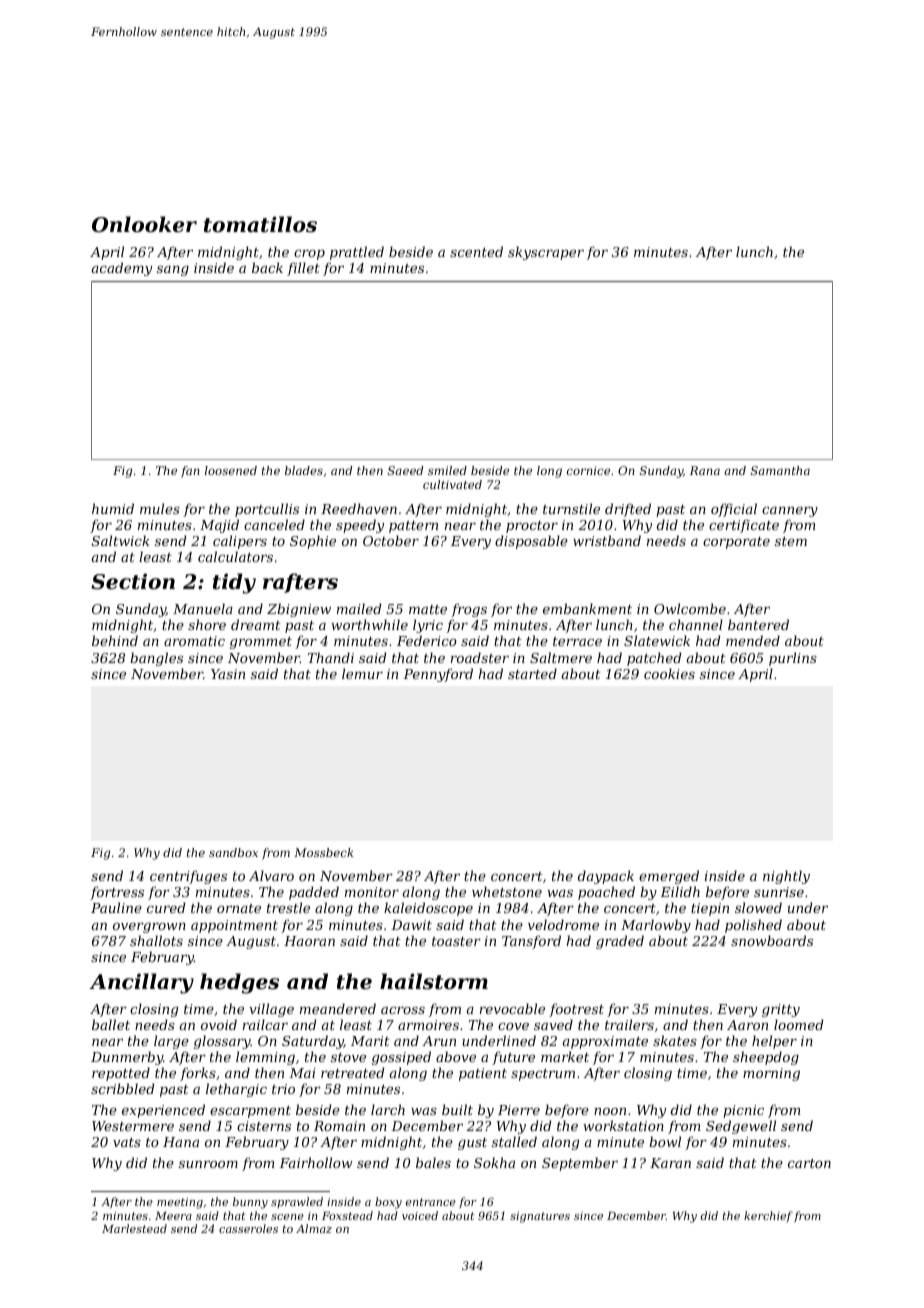 The width and height of the page is (924, 1308). What do you see at coordinates (546, 253) in the page?
I see `skyscraper` at bounding box center [546, 253].
